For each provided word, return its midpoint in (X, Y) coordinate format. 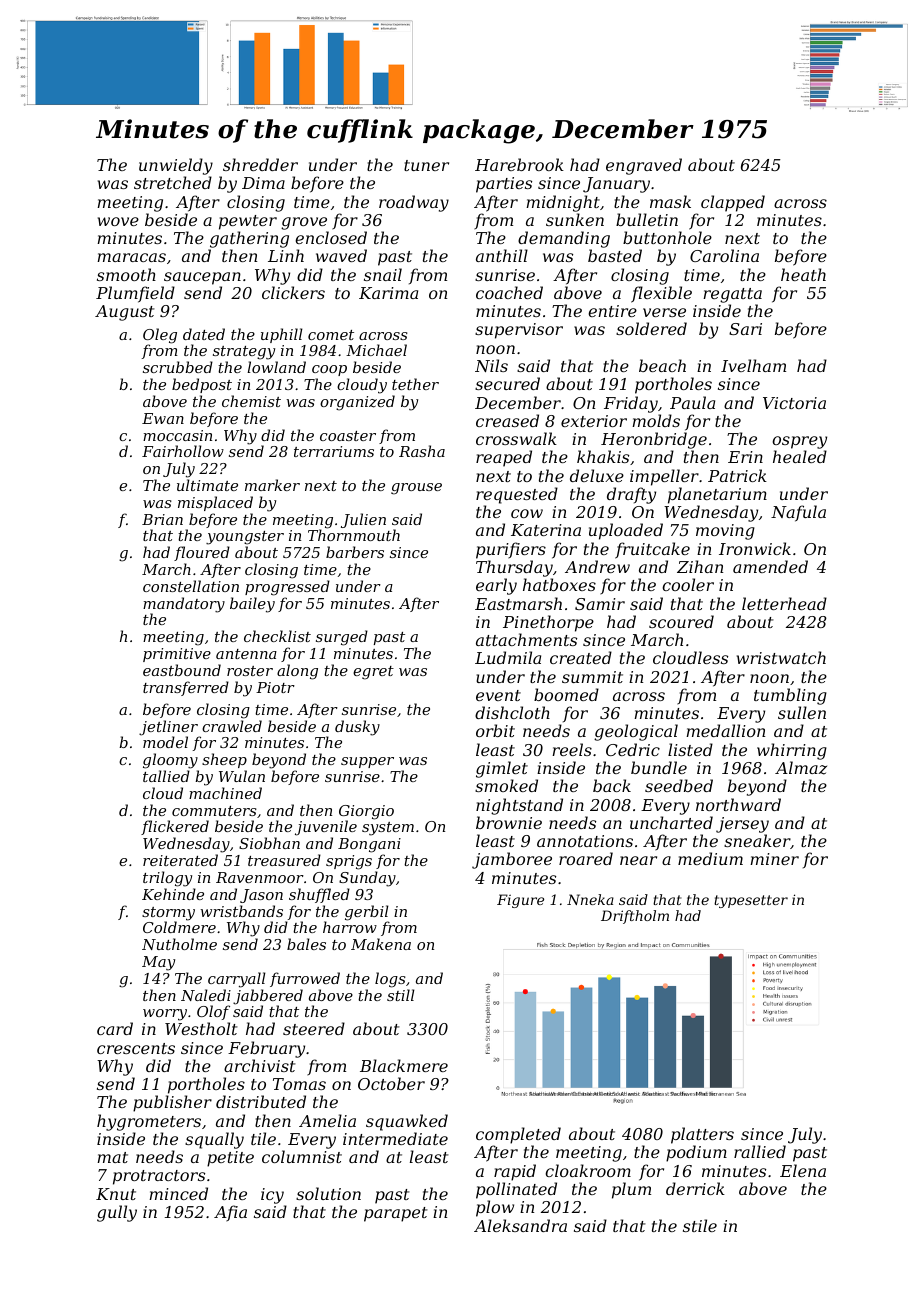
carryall (237, 980)
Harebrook (519, 164)
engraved (644, 166)
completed (518, 1135)
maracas (131, 257)
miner (774, 859)
